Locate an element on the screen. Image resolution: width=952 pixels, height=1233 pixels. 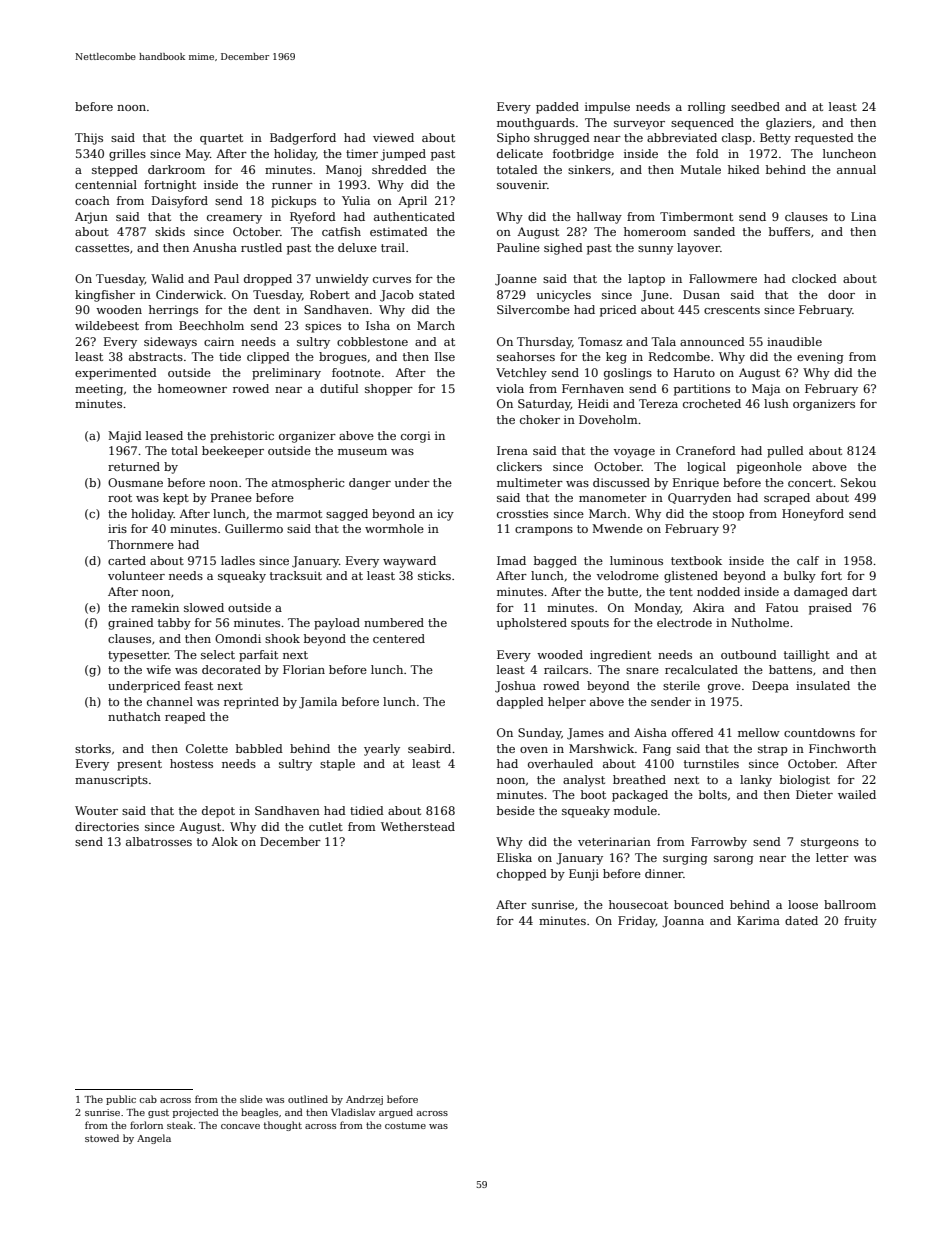
tracksuit is located at coordinates (296, 575).
